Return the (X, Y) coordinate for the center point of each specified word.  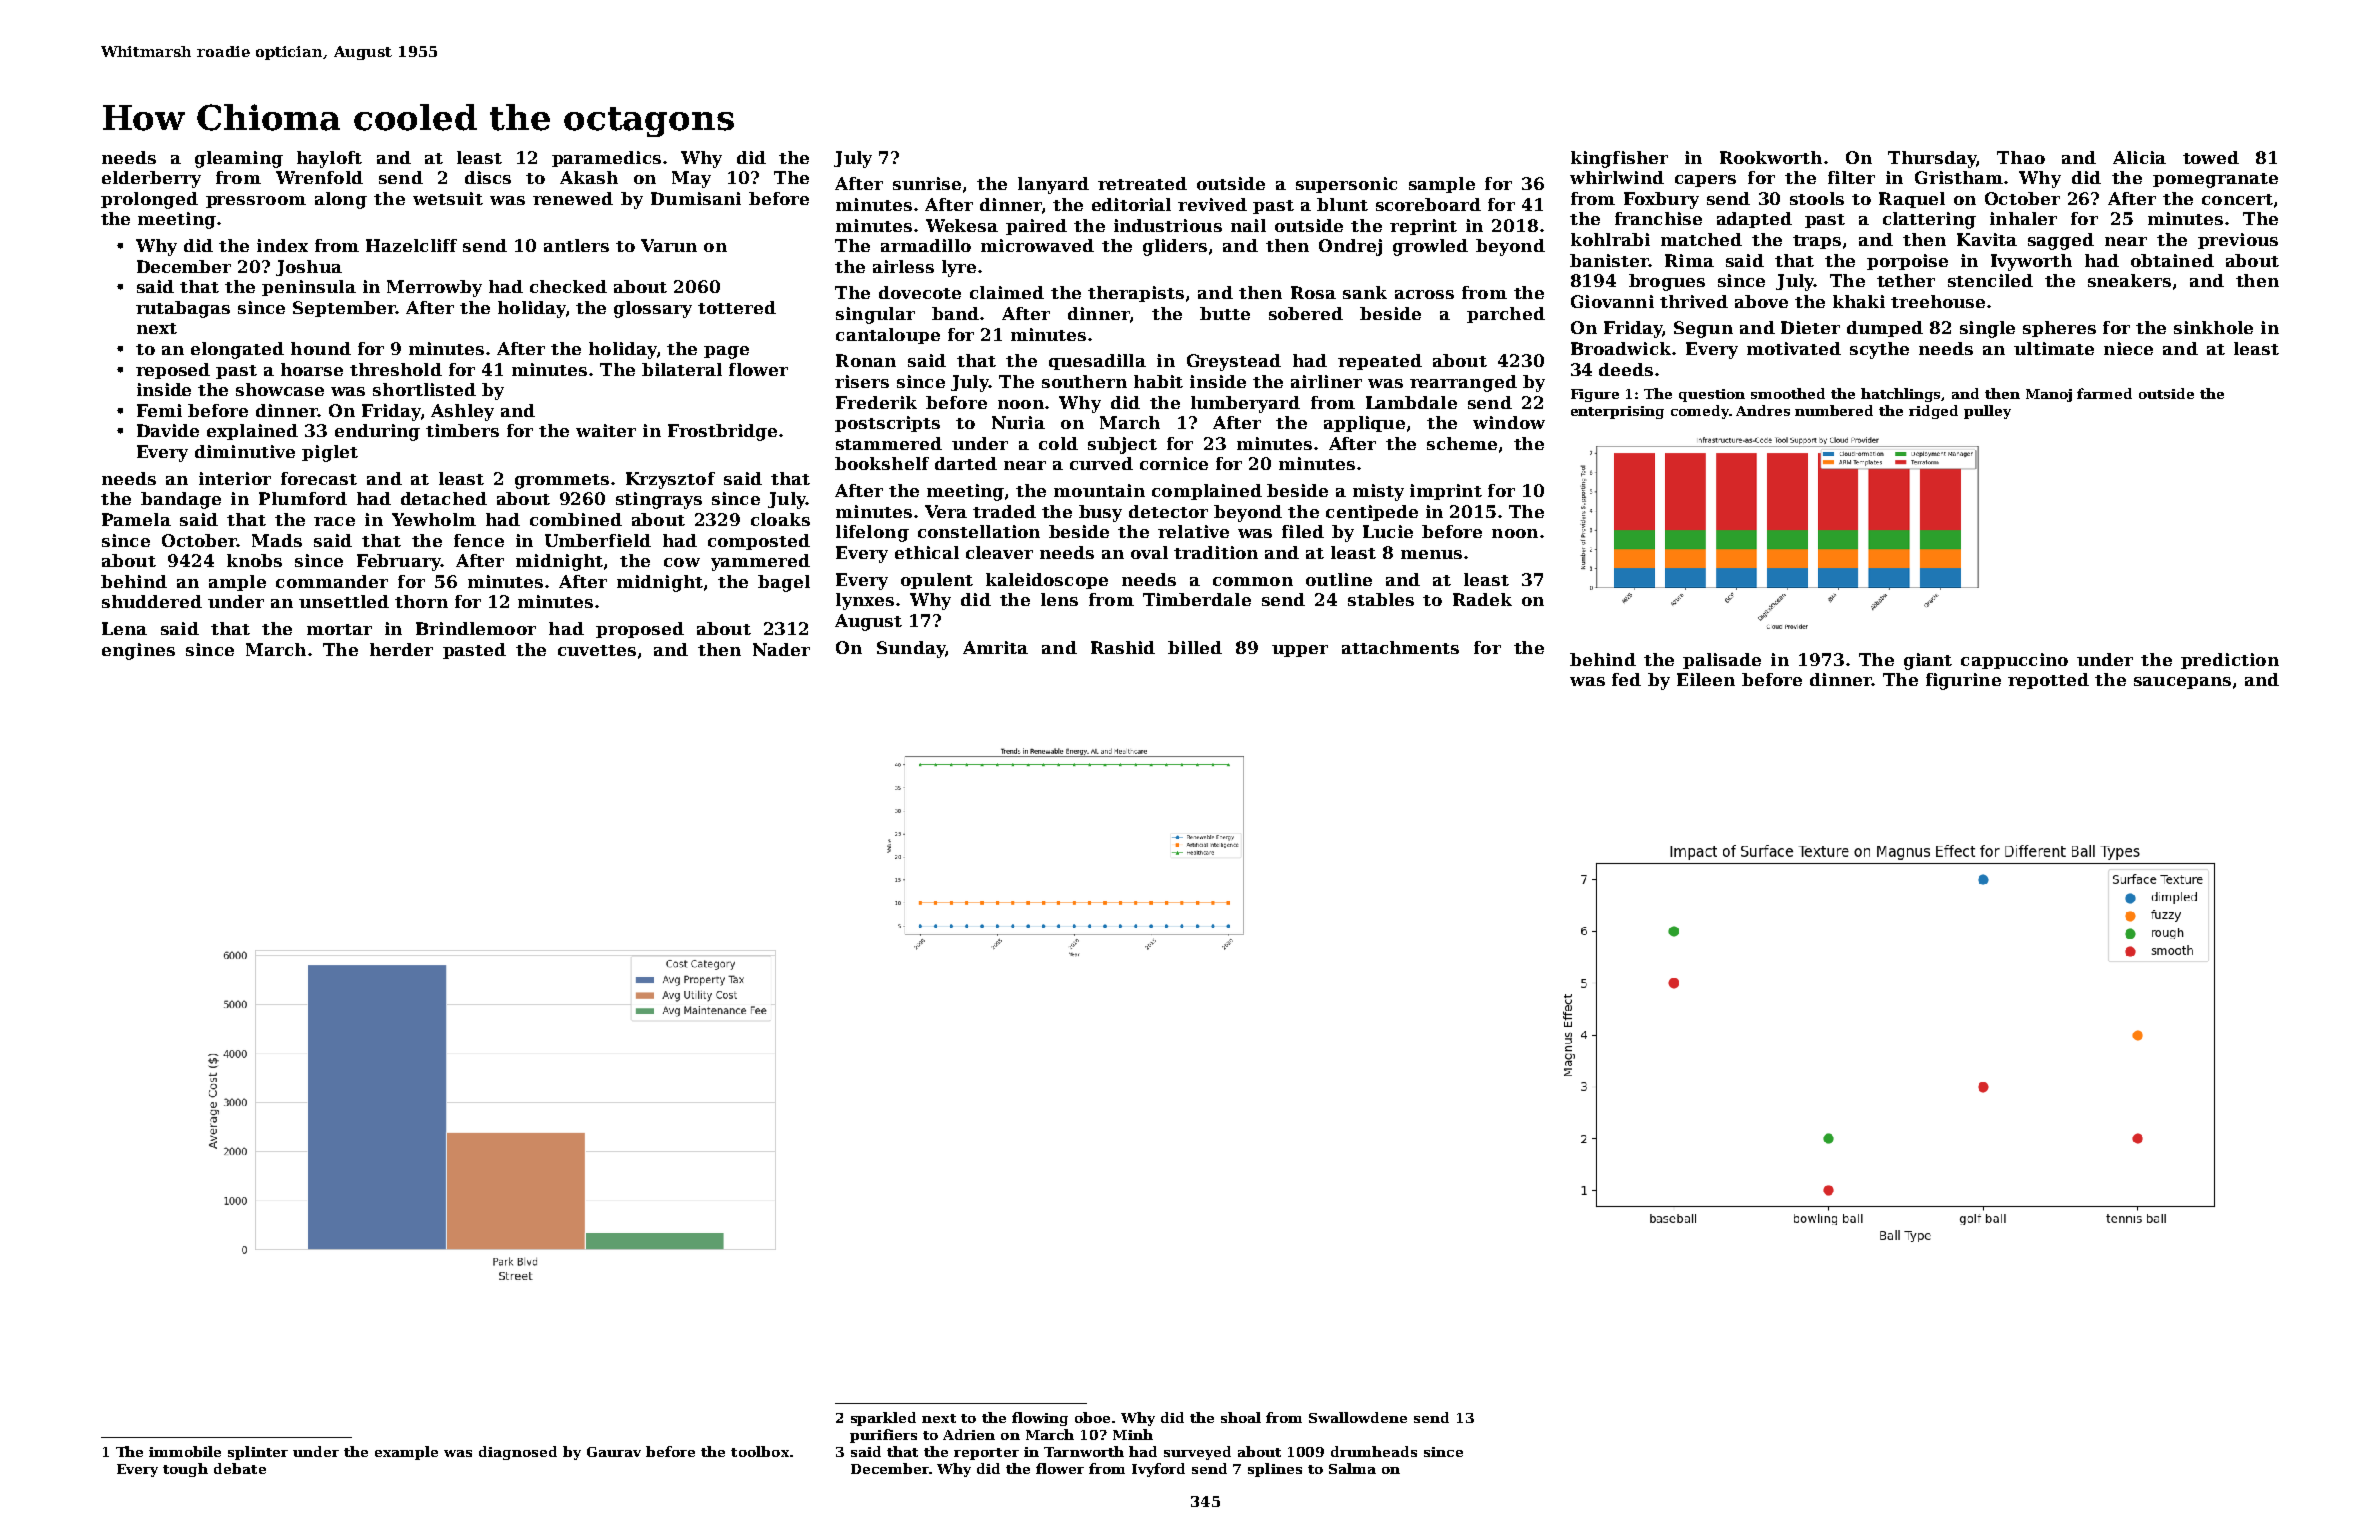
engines (138, 651)
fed (1626, 679)
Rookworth (1771, 157)
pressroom (256, 202)
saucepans (2182, 683)
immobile (185, 1451)
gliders (1175, 247)
